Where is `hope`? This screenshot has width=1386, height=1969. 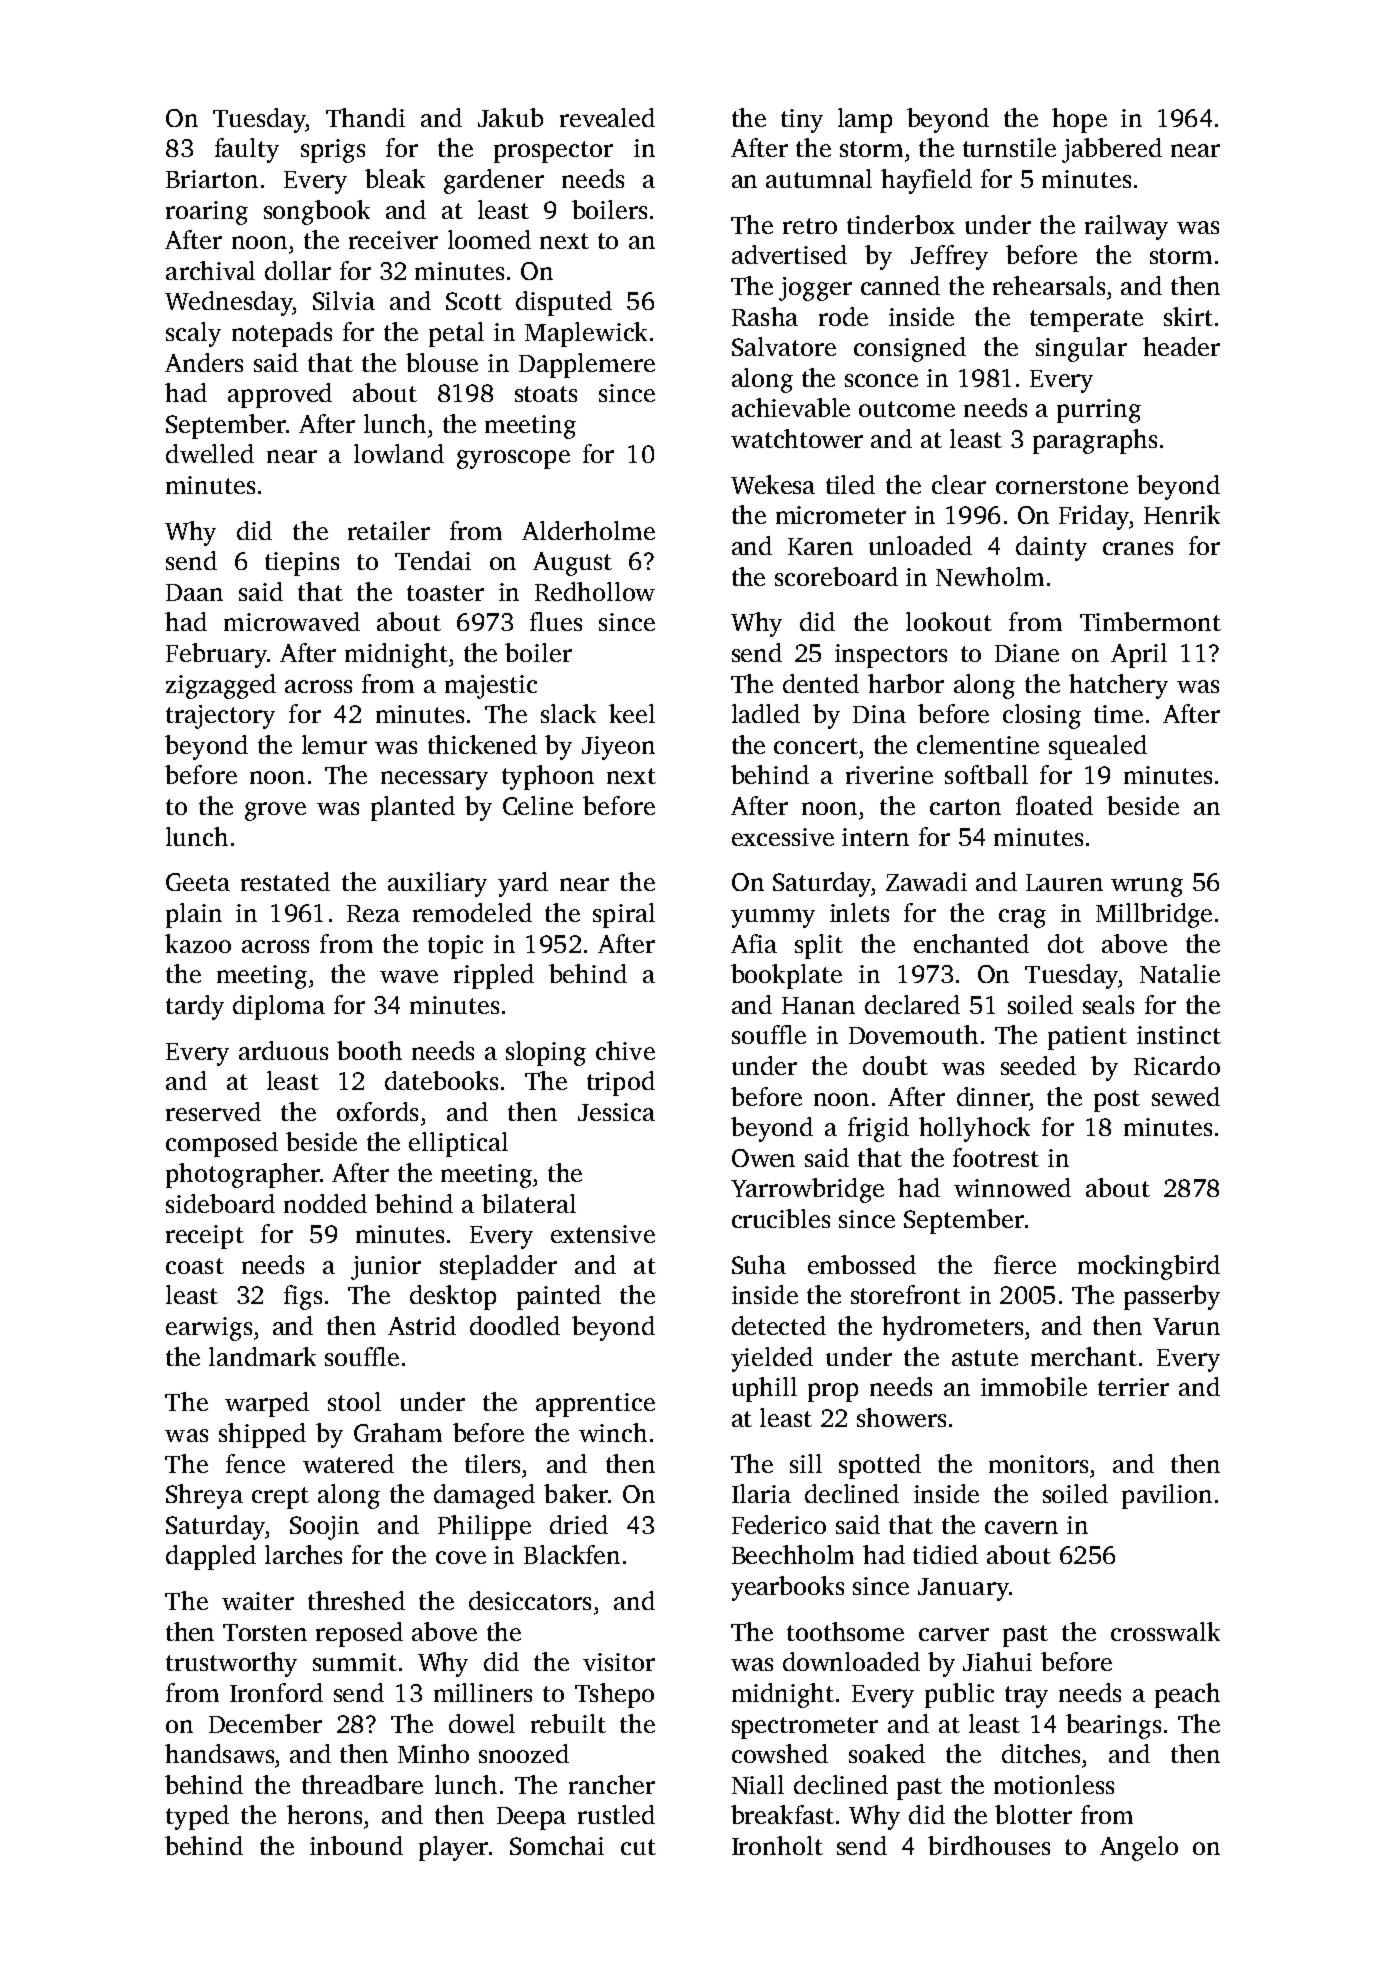 hope is located at coordinates (1079, 120).
